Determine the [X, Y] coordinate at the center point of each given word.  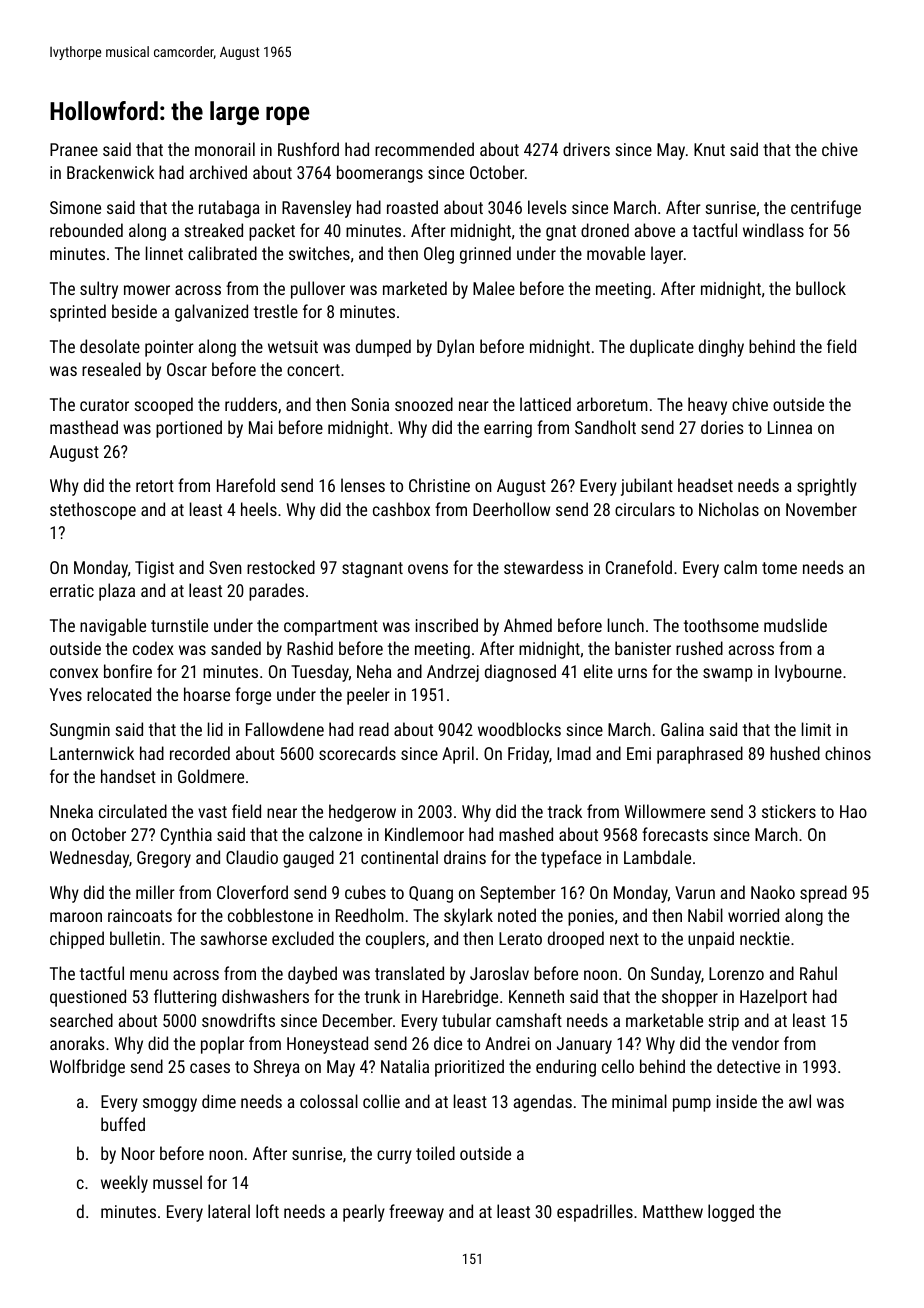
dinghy [721, 348]
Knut [709, 149]
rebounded [86, 230]
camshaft [529, 1020]
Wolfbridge [87, 1068]
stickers [789, 811]
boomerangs [380, 174]
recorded [200, 753]
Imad [574, 753]
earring [508, 429]
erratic [72, 590]
